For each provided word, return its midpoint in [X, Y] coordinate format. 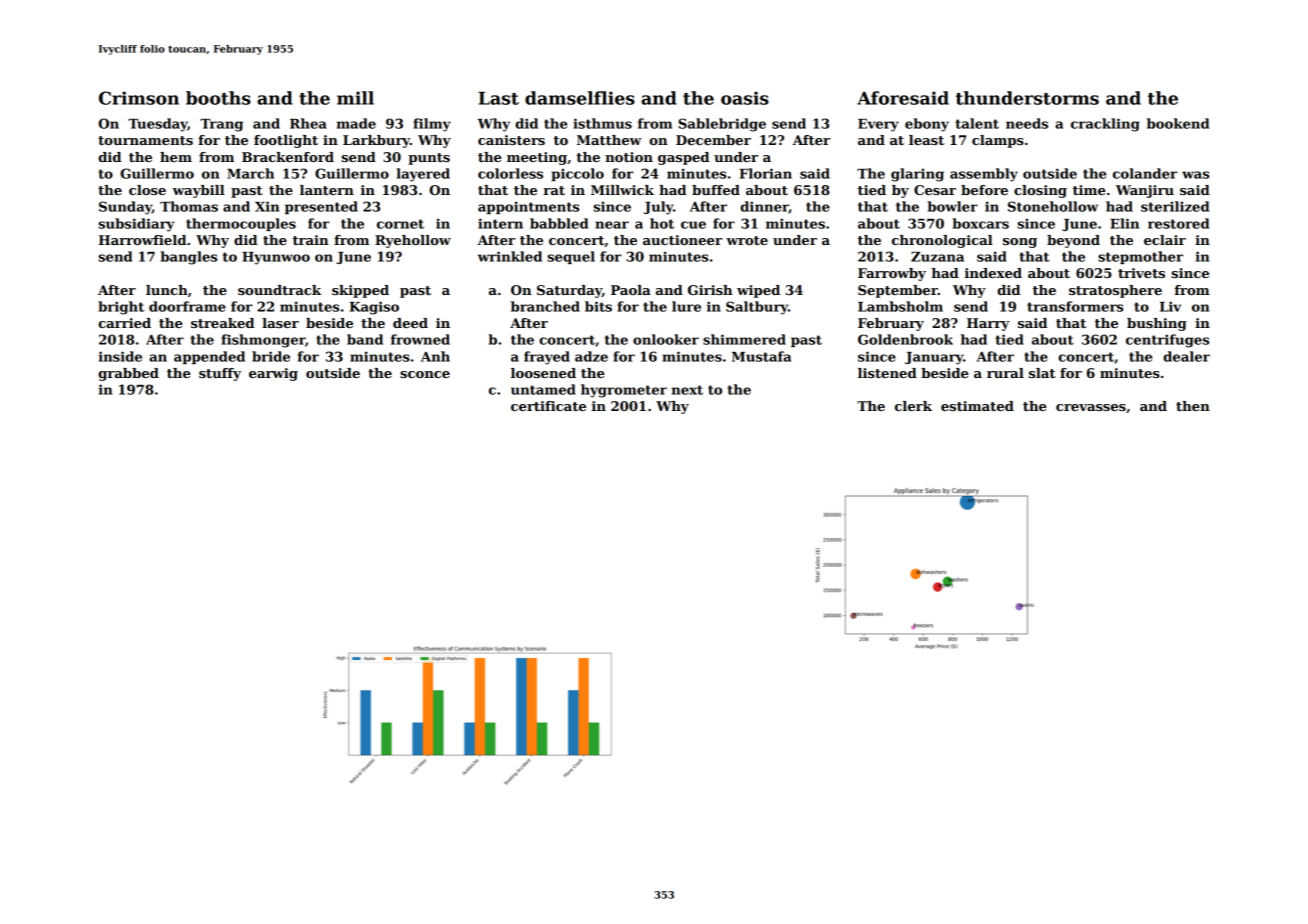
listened [887, 373]
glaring [917, 175]
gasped [683, 158]
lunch [167, 290]
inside [120, 356]
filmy [432, 125]
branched [545, 306]
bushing [1157, 324]
